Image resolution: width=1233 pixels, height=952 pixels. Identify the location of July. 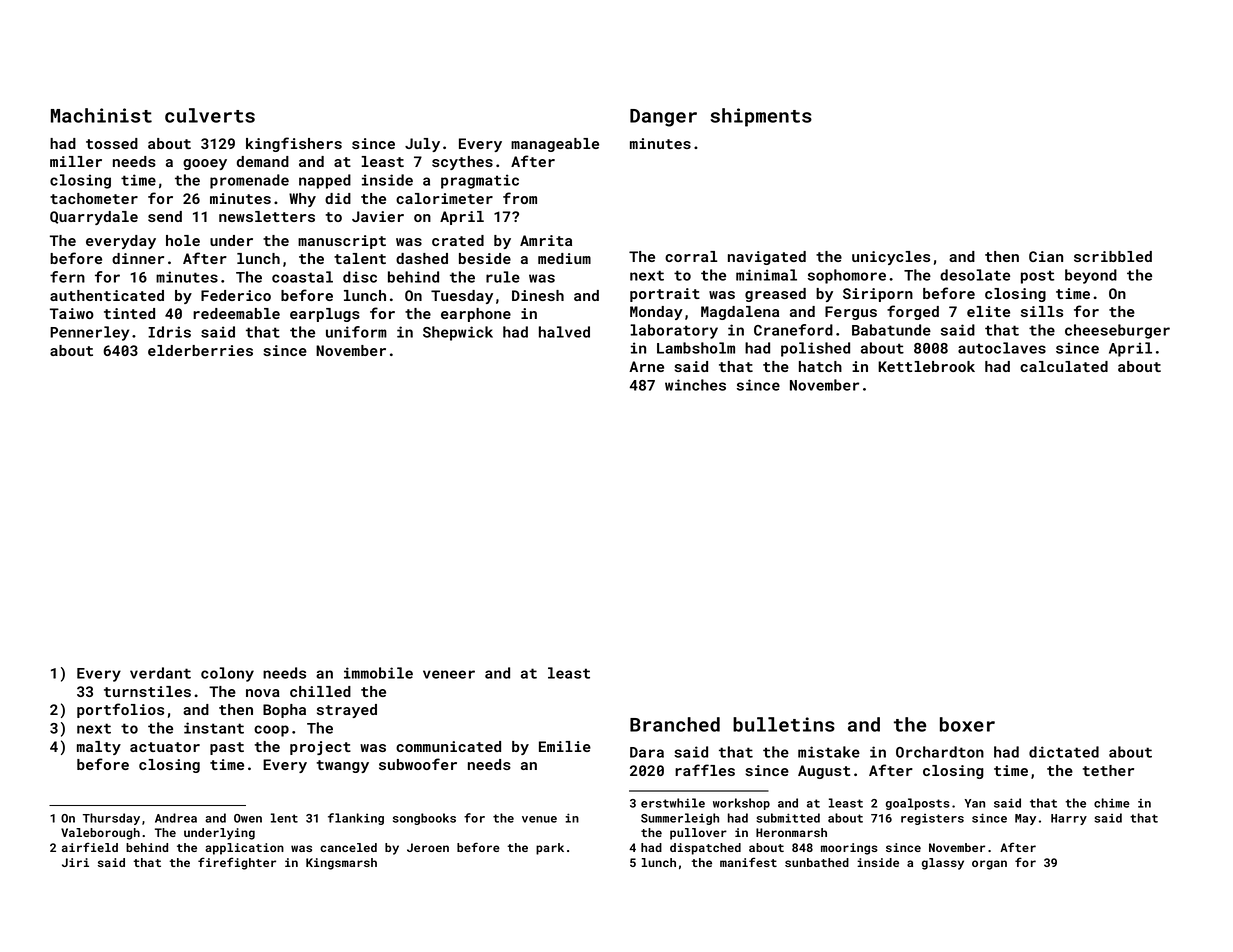
(422, 145).
